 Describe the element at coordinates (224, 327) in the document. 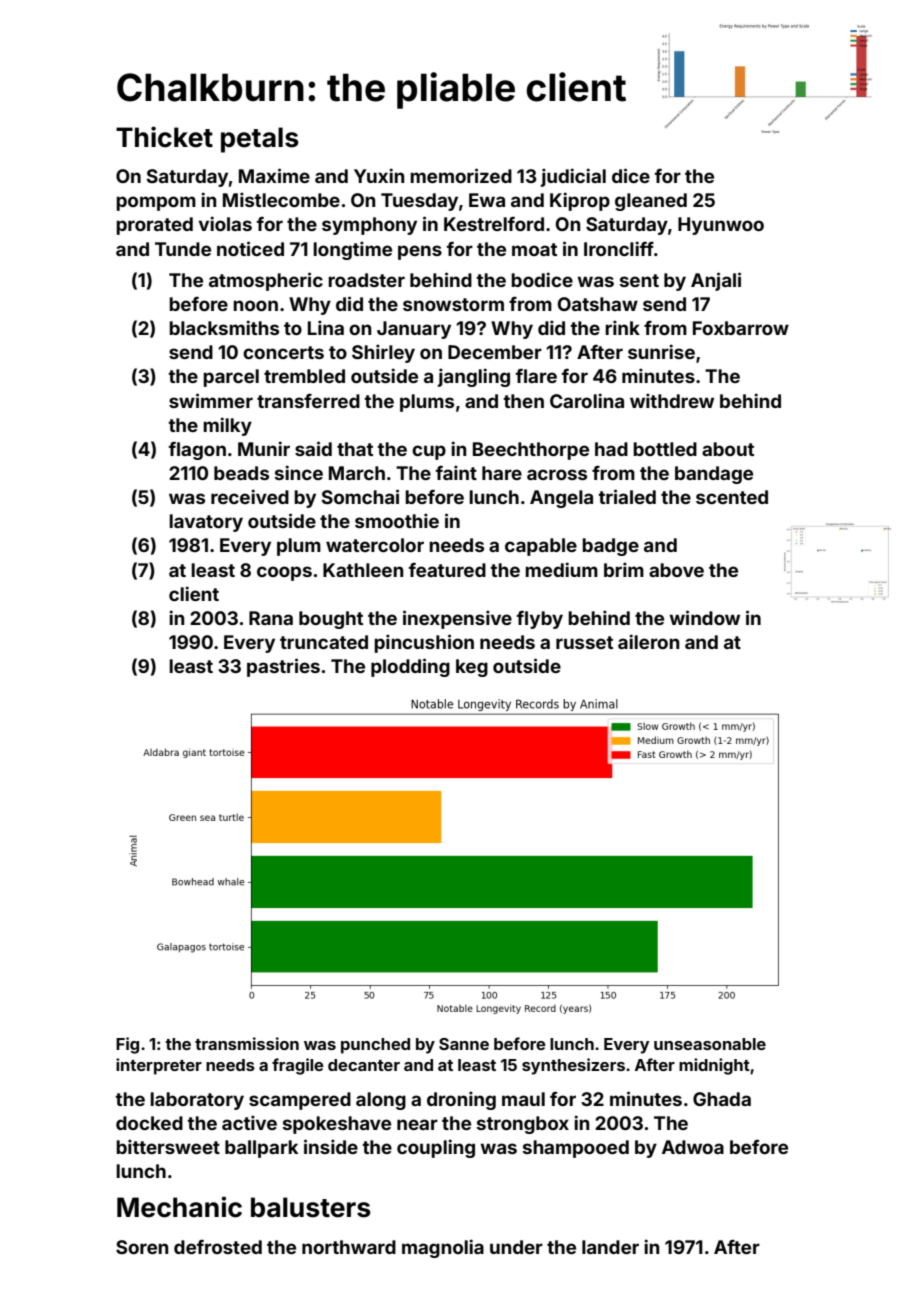

I see `blacksmiths` at that location.
